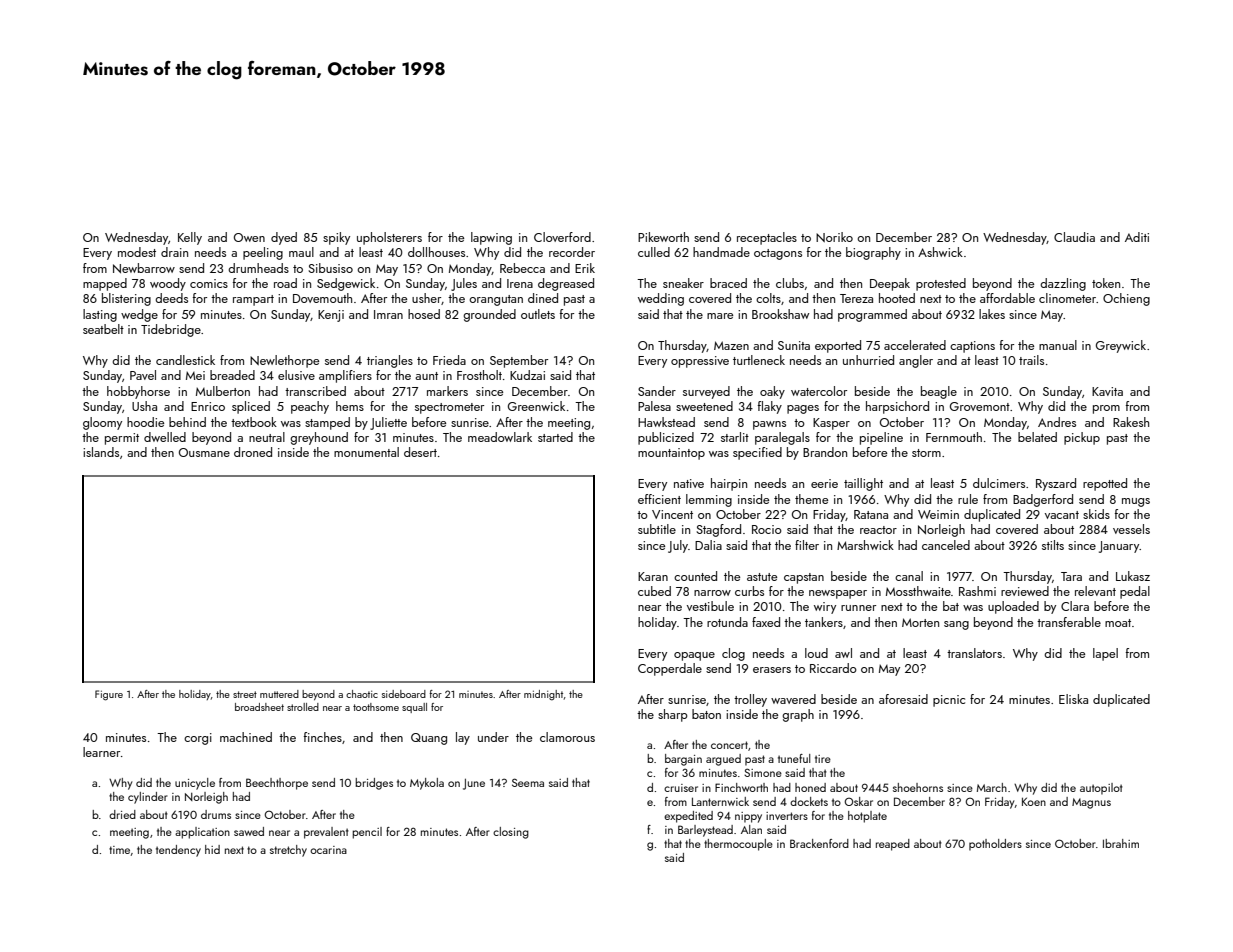  Describe the element at coordinates (277, 784) in the image. I see `Beechthorpe` at that location.
